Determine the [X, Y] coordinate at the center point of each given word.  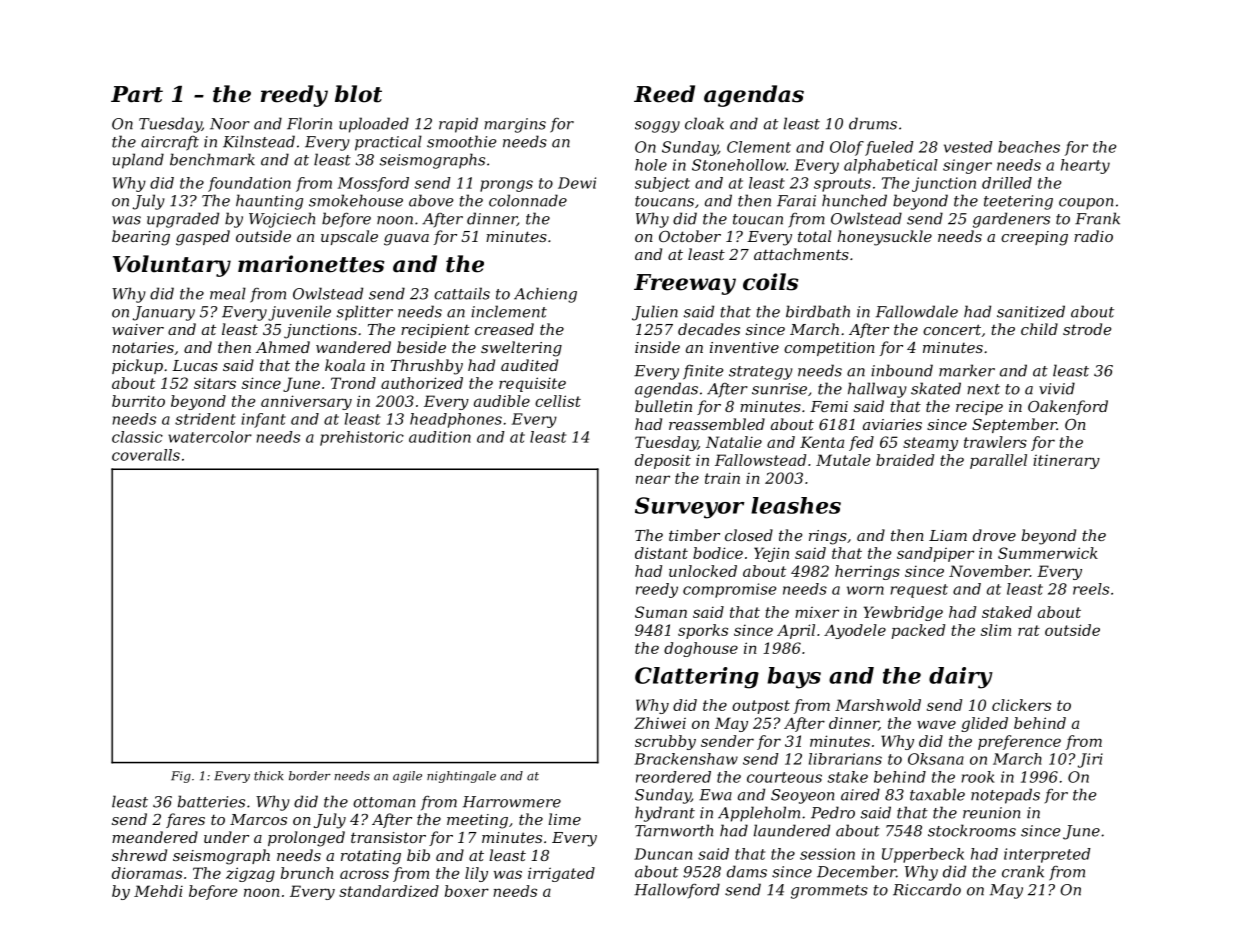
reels [1091, 589]
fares [185, 820]
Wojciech [282, 220]
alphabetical [891, 166]
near [653, 479]
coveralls [146, 455]
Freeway [685, 284]
